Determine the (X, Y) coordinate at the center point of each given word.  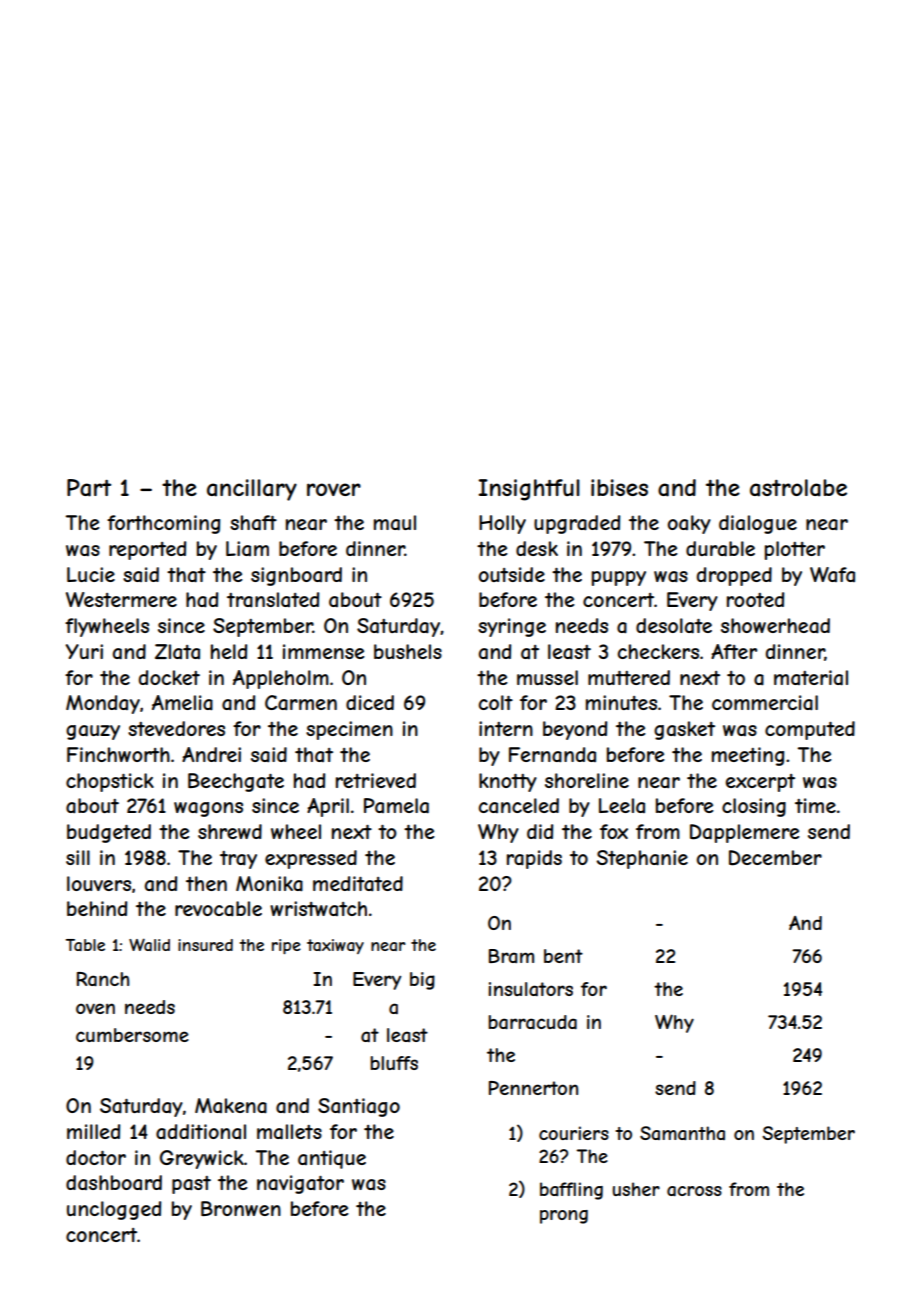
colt (496, 702)
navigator (300, 1184)
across (694, 1191)
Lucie (91, 574)
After (734, 651)
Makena (231, 1106)
